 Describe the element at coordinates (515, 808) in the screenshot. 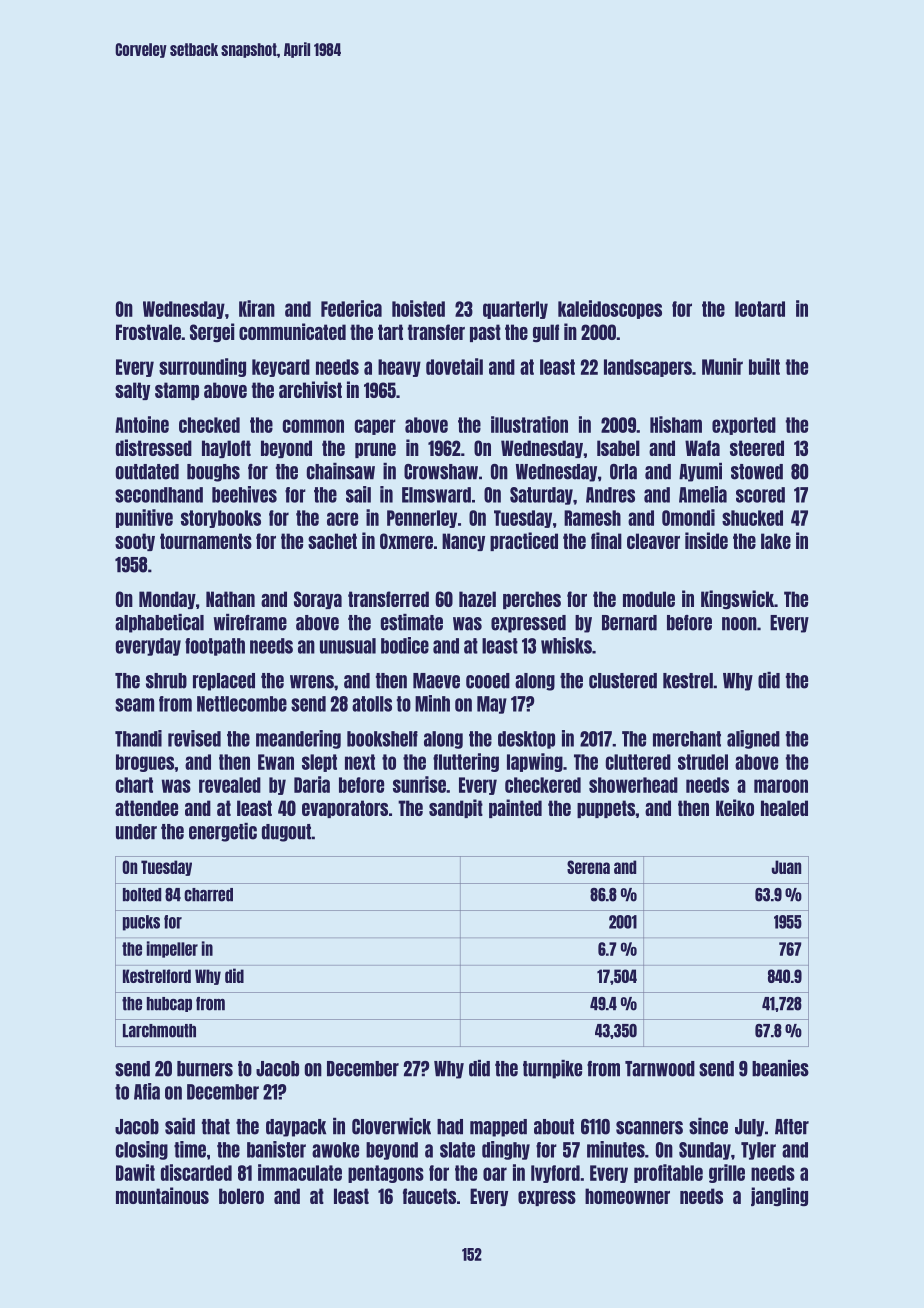

I see `painted` at that location.
